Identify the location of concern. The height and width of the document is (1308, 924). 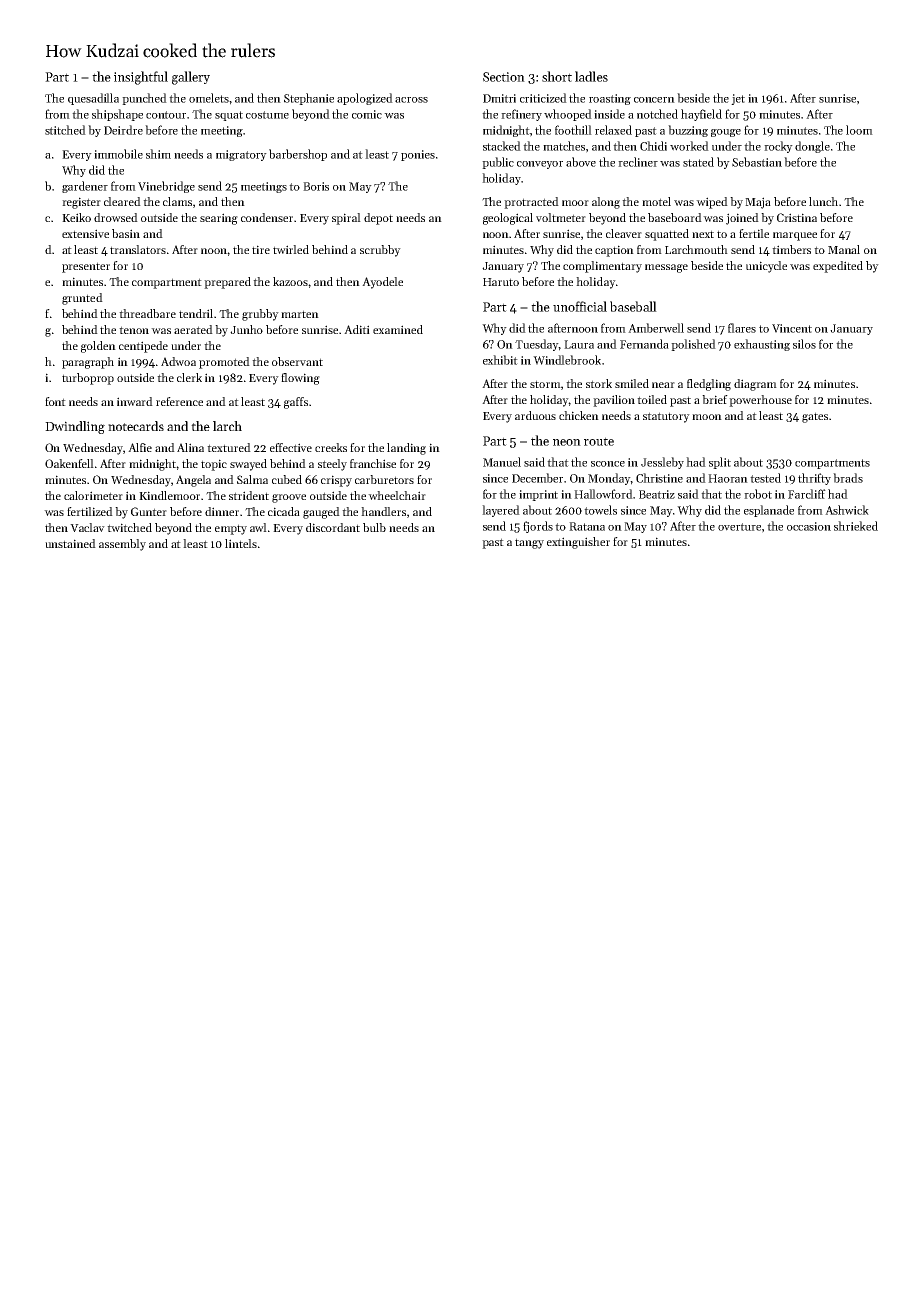
(654, 100).
